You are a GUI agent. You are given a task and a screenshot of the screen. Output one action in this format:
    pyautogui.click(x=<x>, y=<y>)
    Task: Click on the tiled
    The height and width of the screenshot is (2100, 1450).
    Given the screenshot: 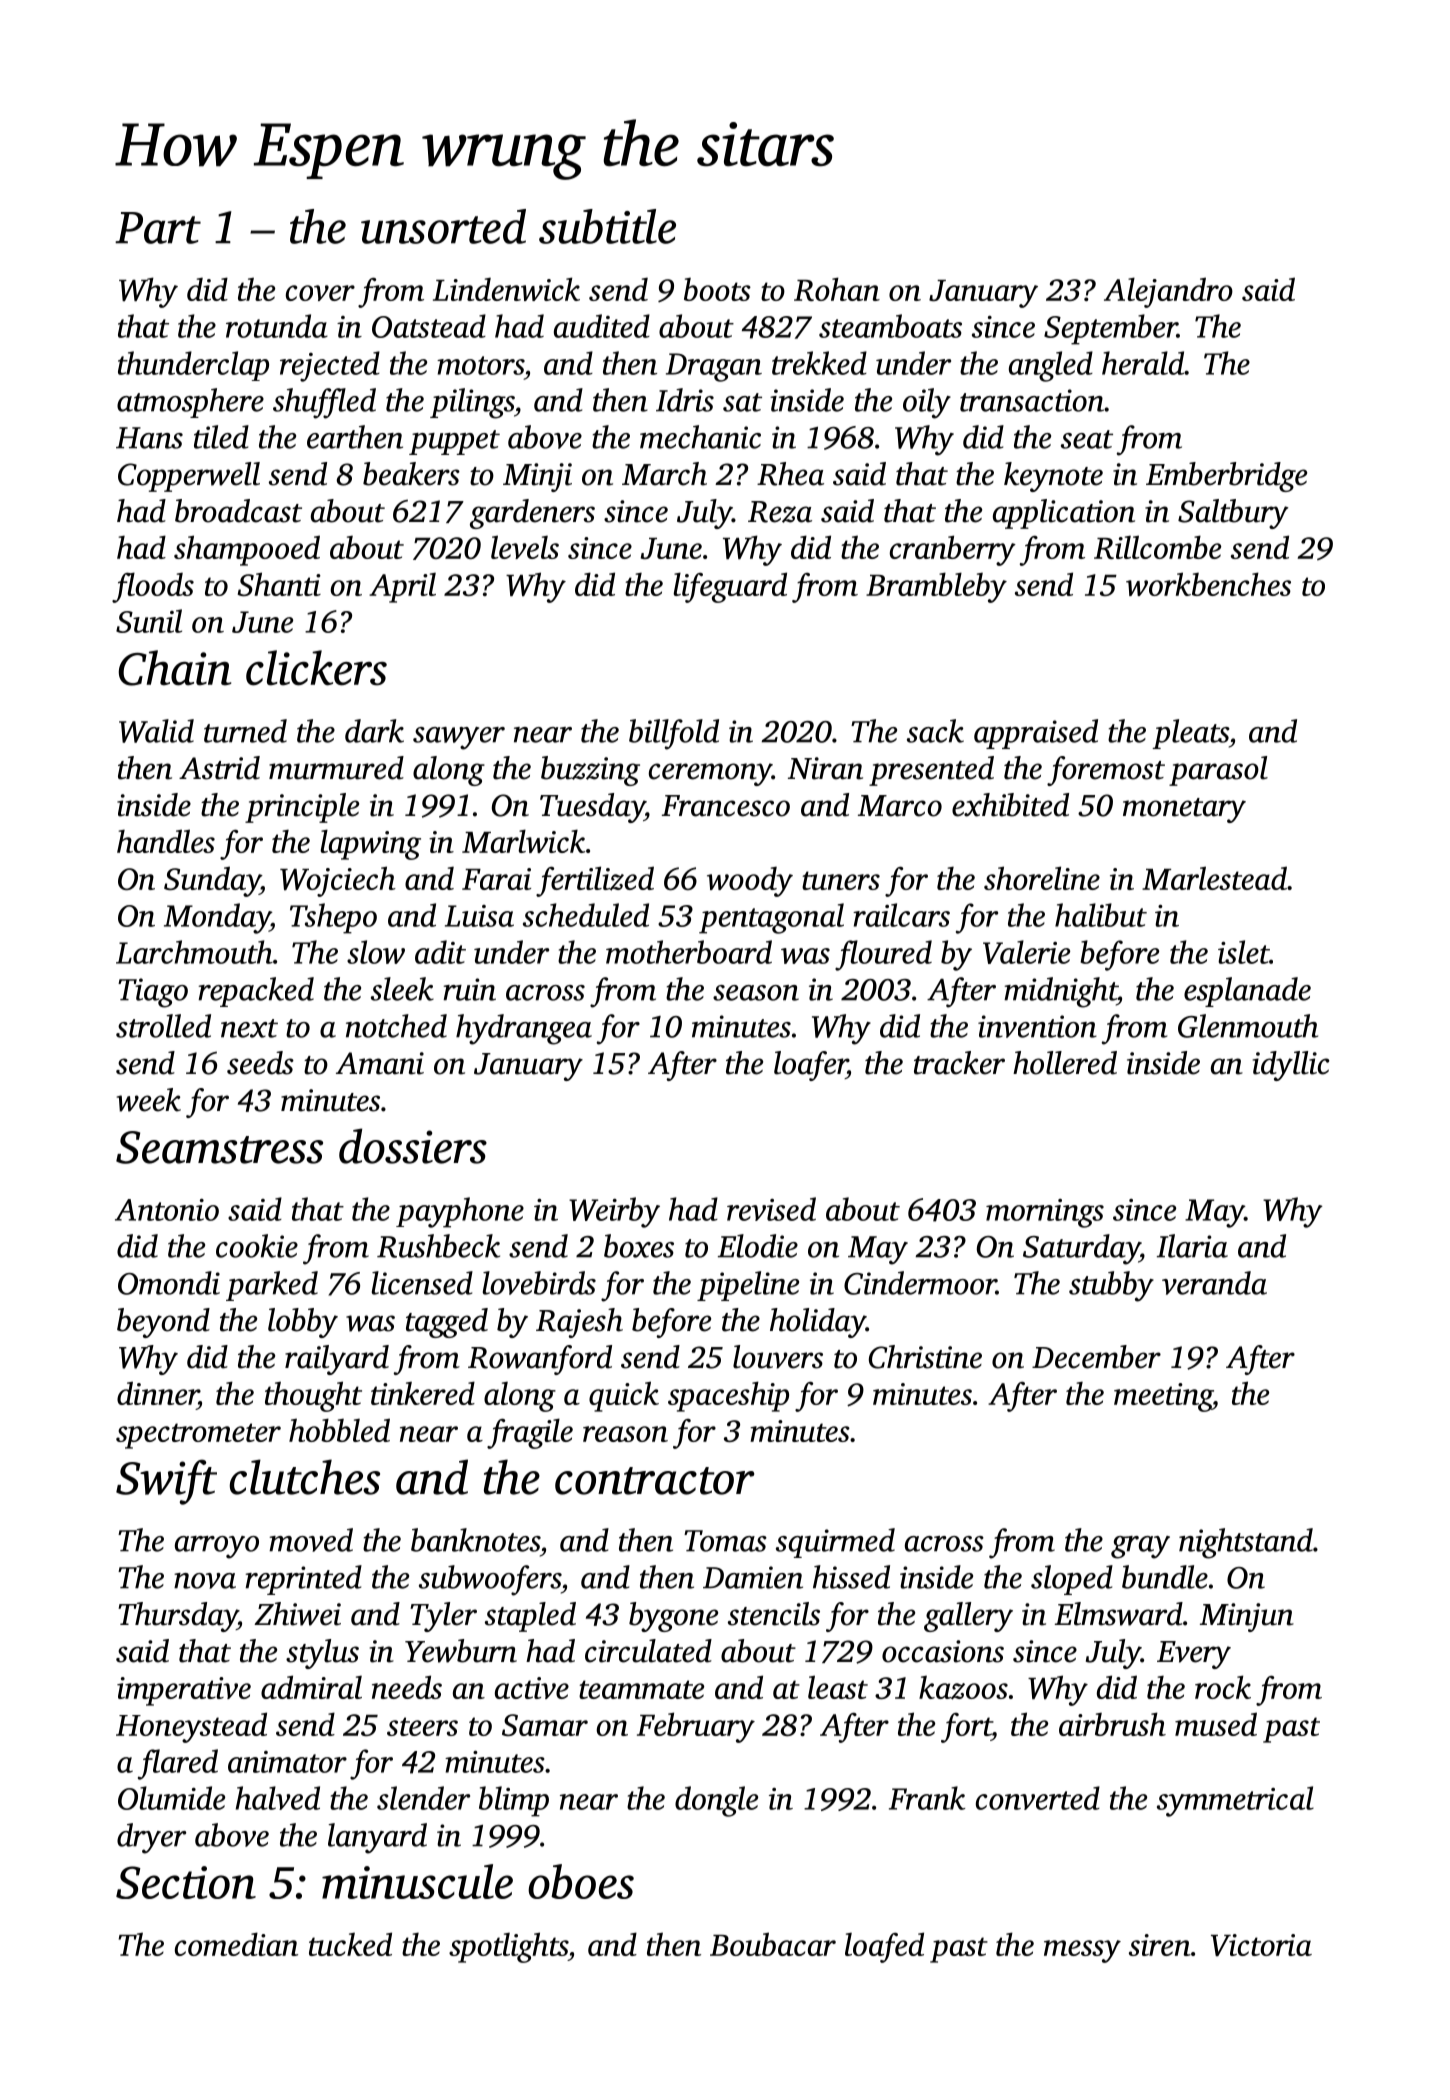 What is the action you would take?
    pyautogui.click(x=221, y=437)
